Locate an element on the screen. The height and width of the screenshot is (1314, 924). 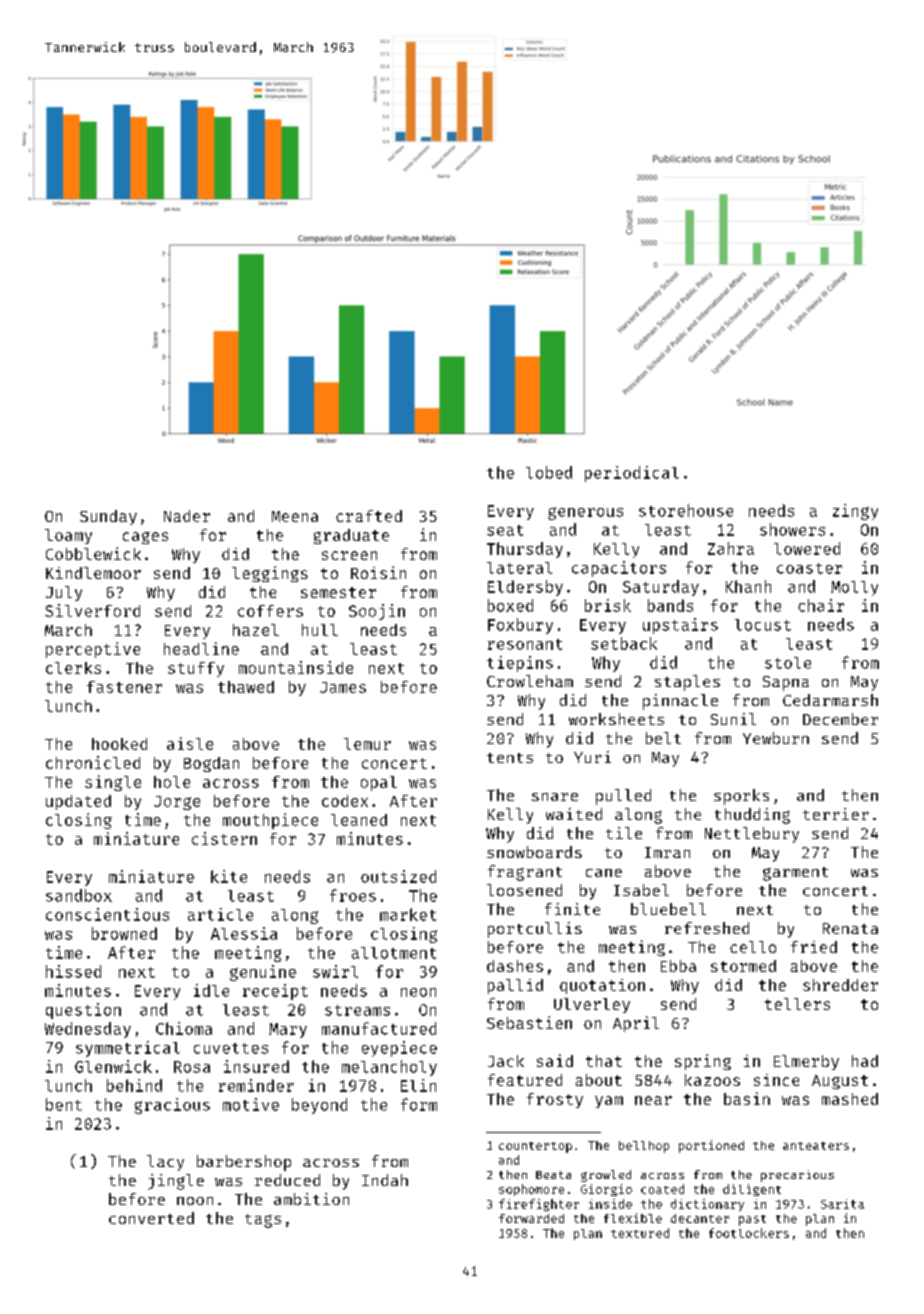
terrier is located at coordinates (836, 814).
